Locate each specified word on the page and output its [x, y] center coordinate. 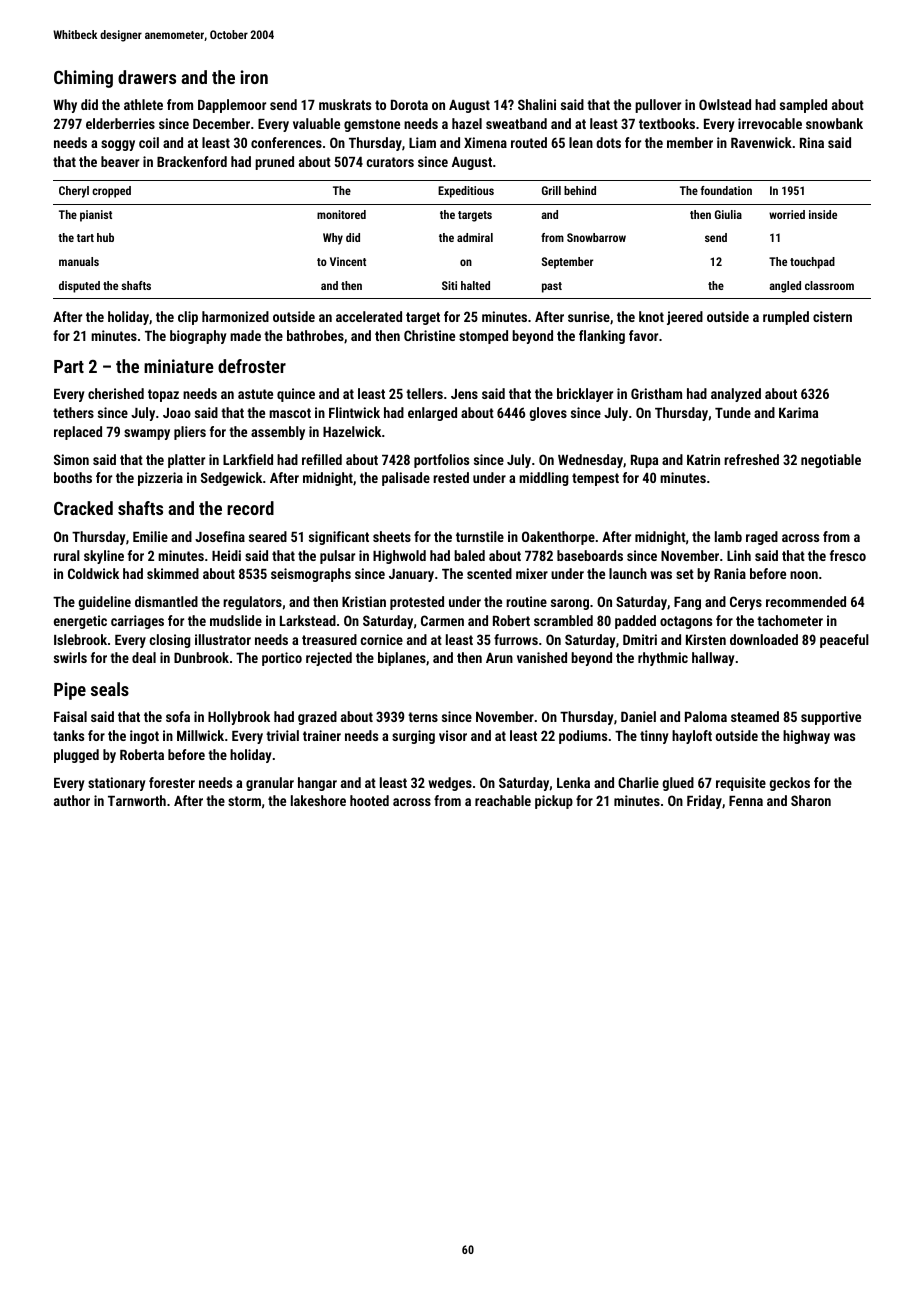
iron [254, 77]
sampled [803, 106]
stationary [117, 784]
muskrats [345, 104]
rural [67, 555]
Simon [71, 459]
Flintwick [354, 412]
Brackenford [192, 161]
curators [390, 162]
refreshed [751, 459]
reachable [503, 800]
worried [787, 214]
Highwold [399, 557]
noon [804, 575]
